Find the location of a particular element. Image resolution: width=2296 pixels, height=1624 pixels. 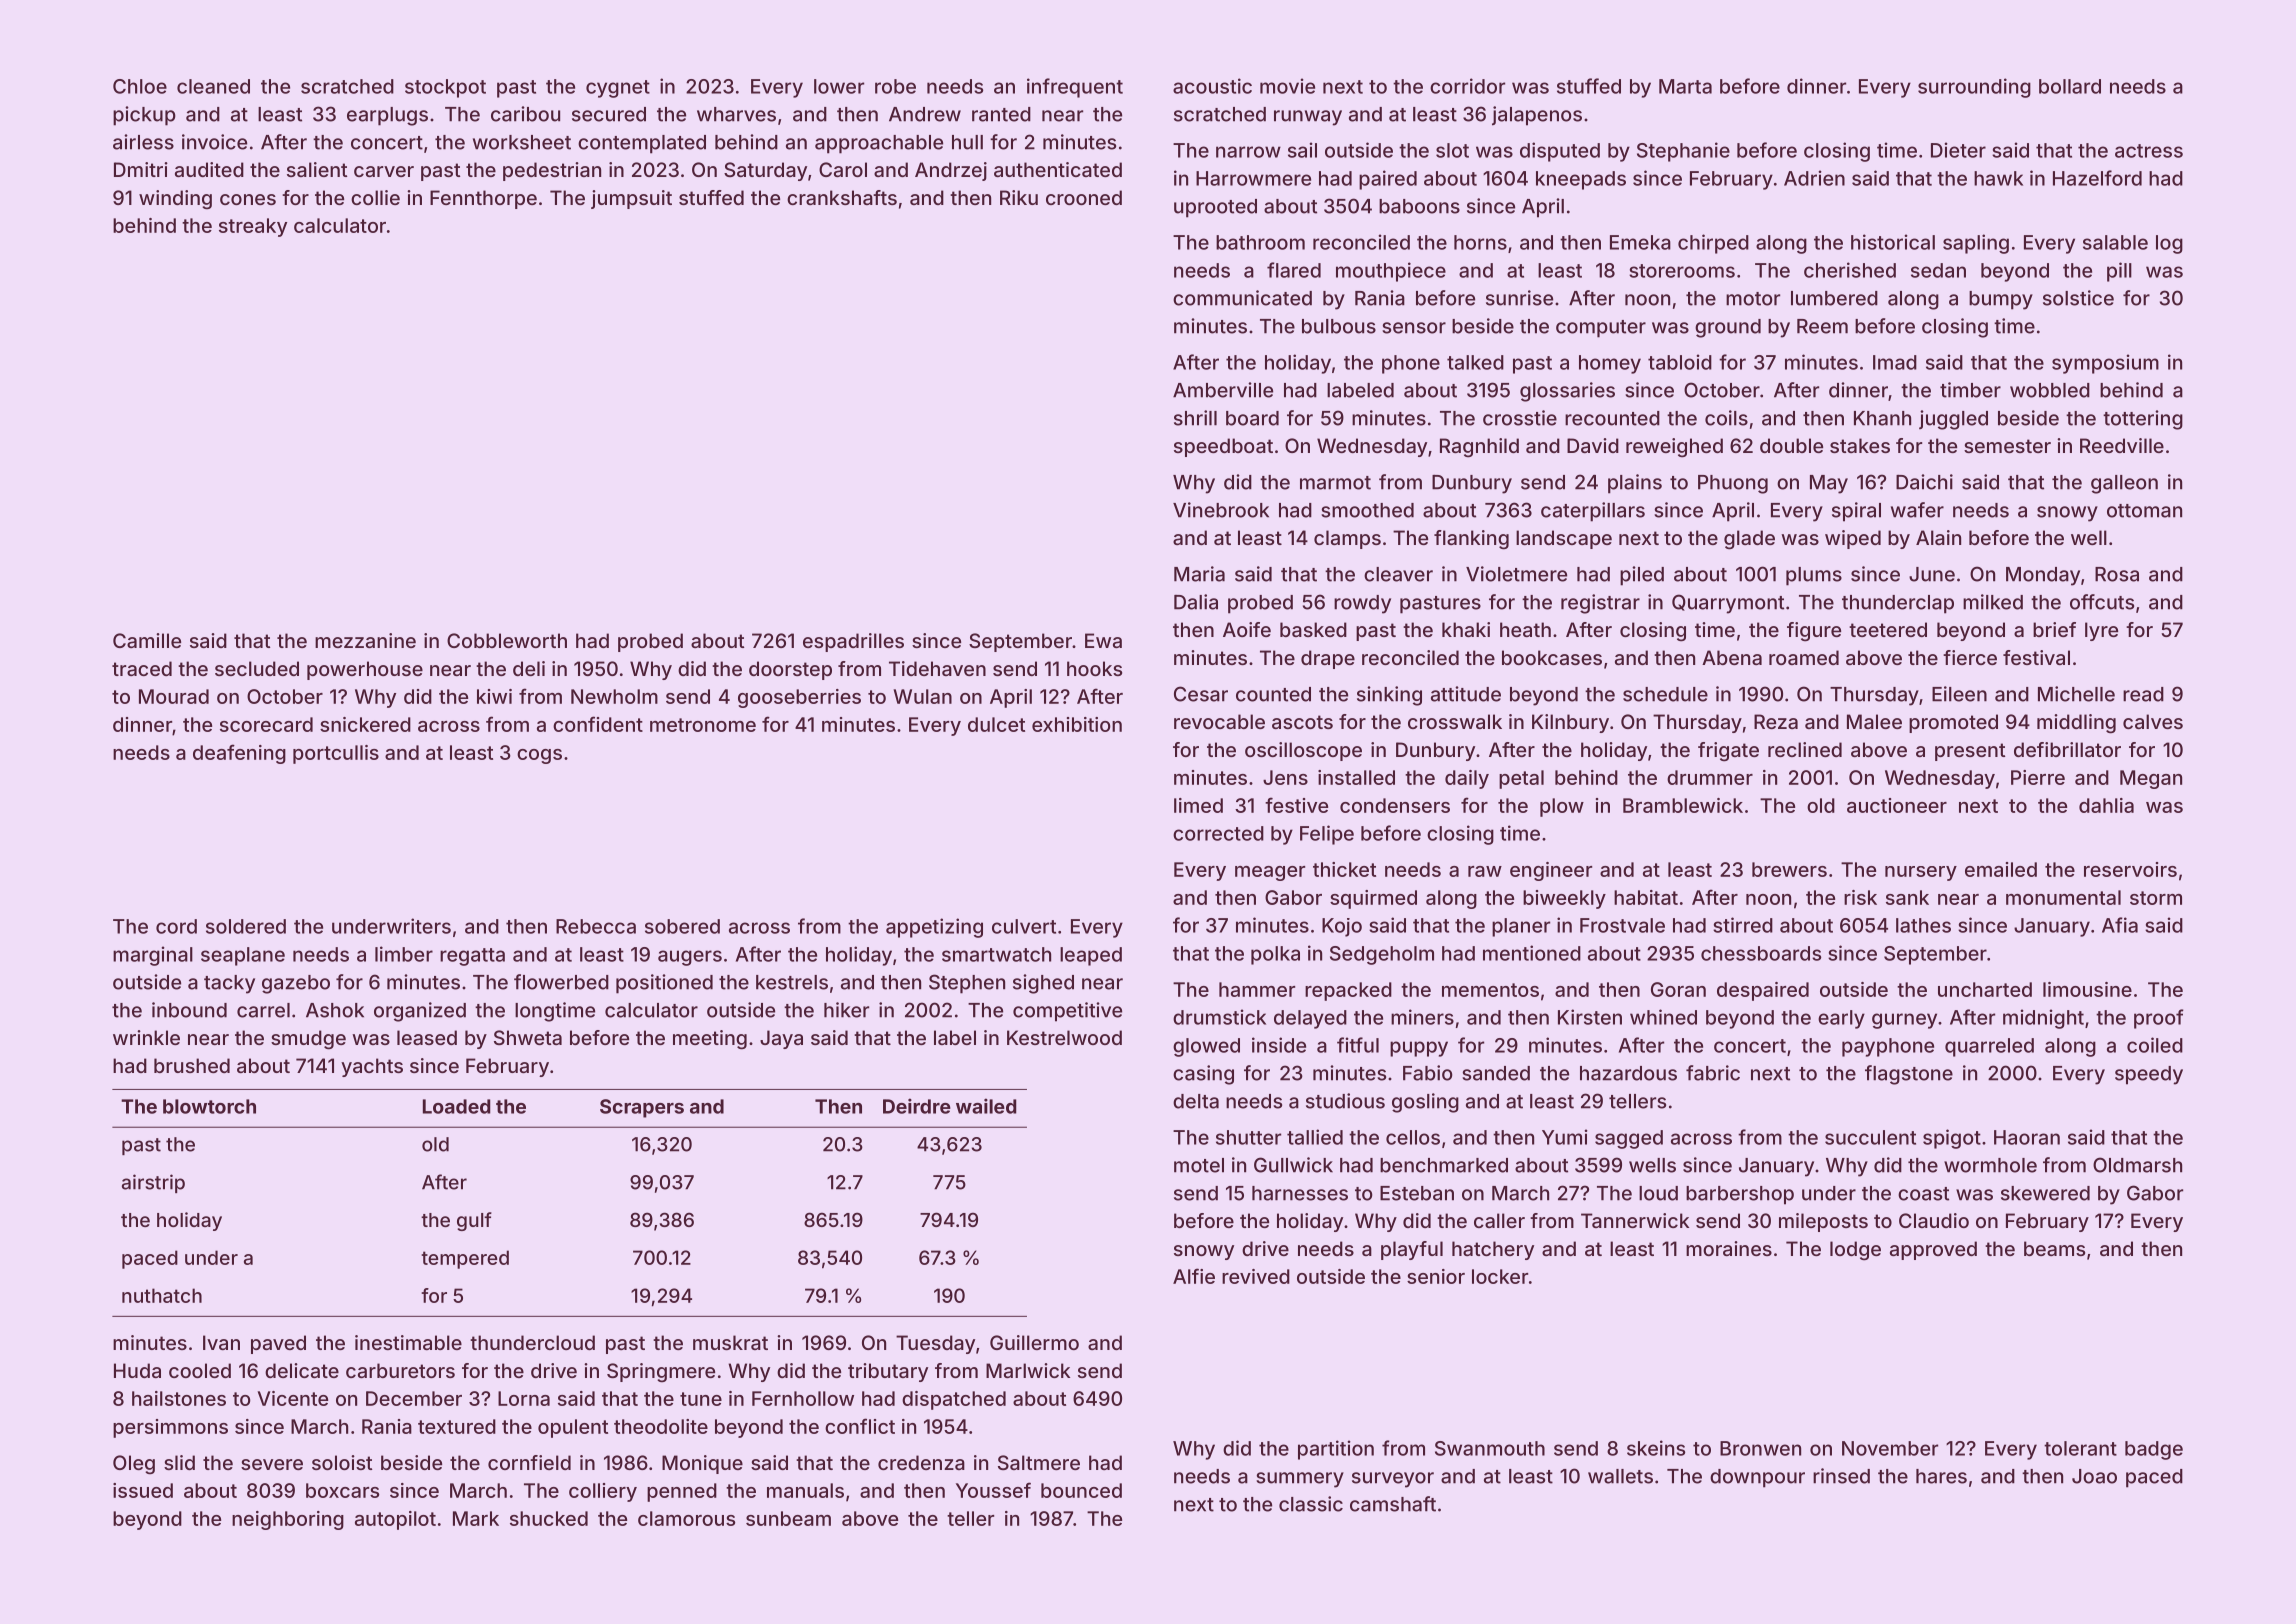

motel is located at coordinates (1199, 1165).
